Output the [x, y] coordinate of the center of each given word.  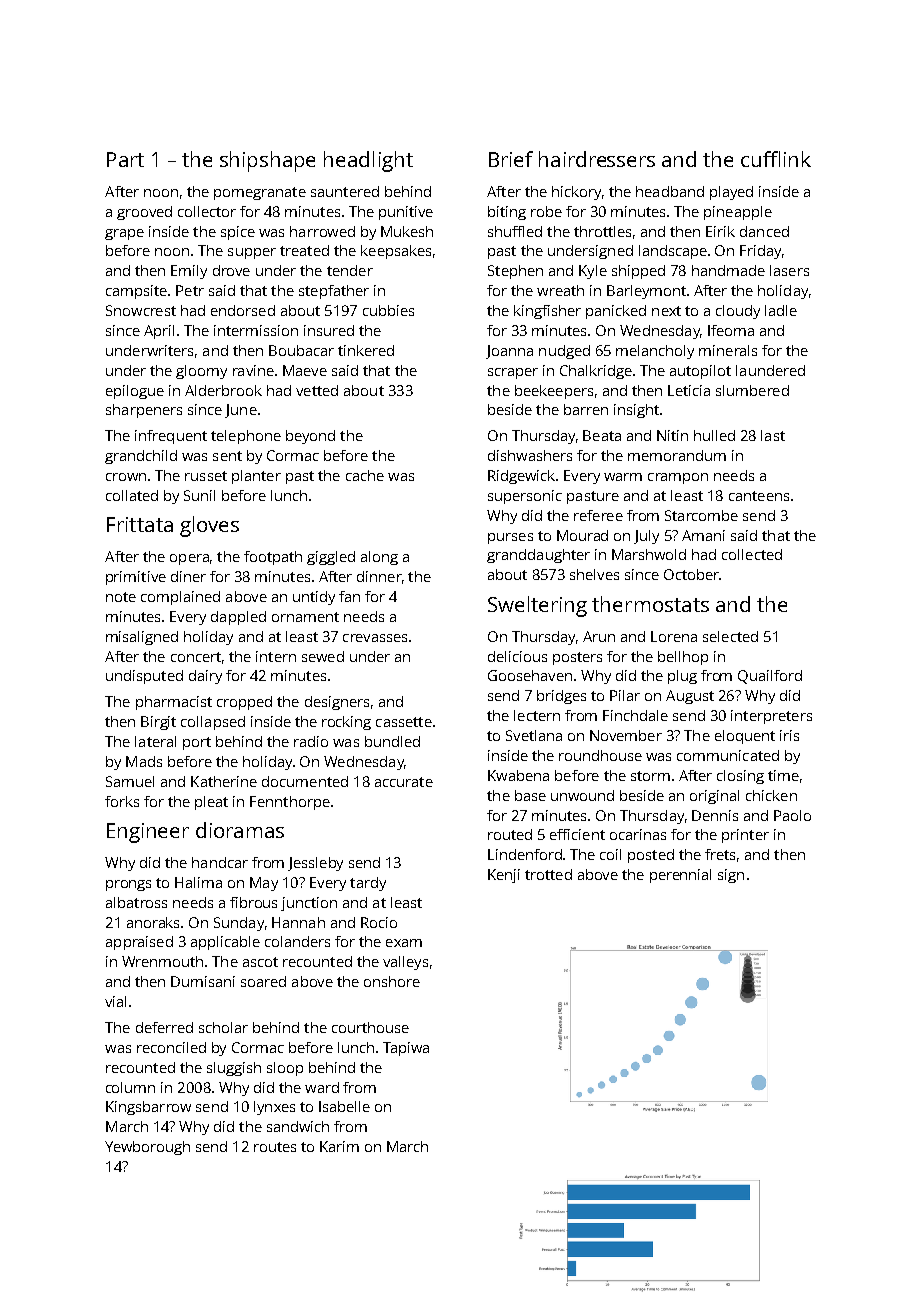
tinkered [366, 350]
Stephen [515, 272]
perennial [680, 876]
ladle [781, 310]
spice [238, 233]
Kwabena [518, 775]
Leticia [689, 390]
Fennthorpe [290, 803]
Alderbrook [223, 390]
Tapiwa [406, 1049]
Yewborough [147, 1148]
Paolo [792, 815]
